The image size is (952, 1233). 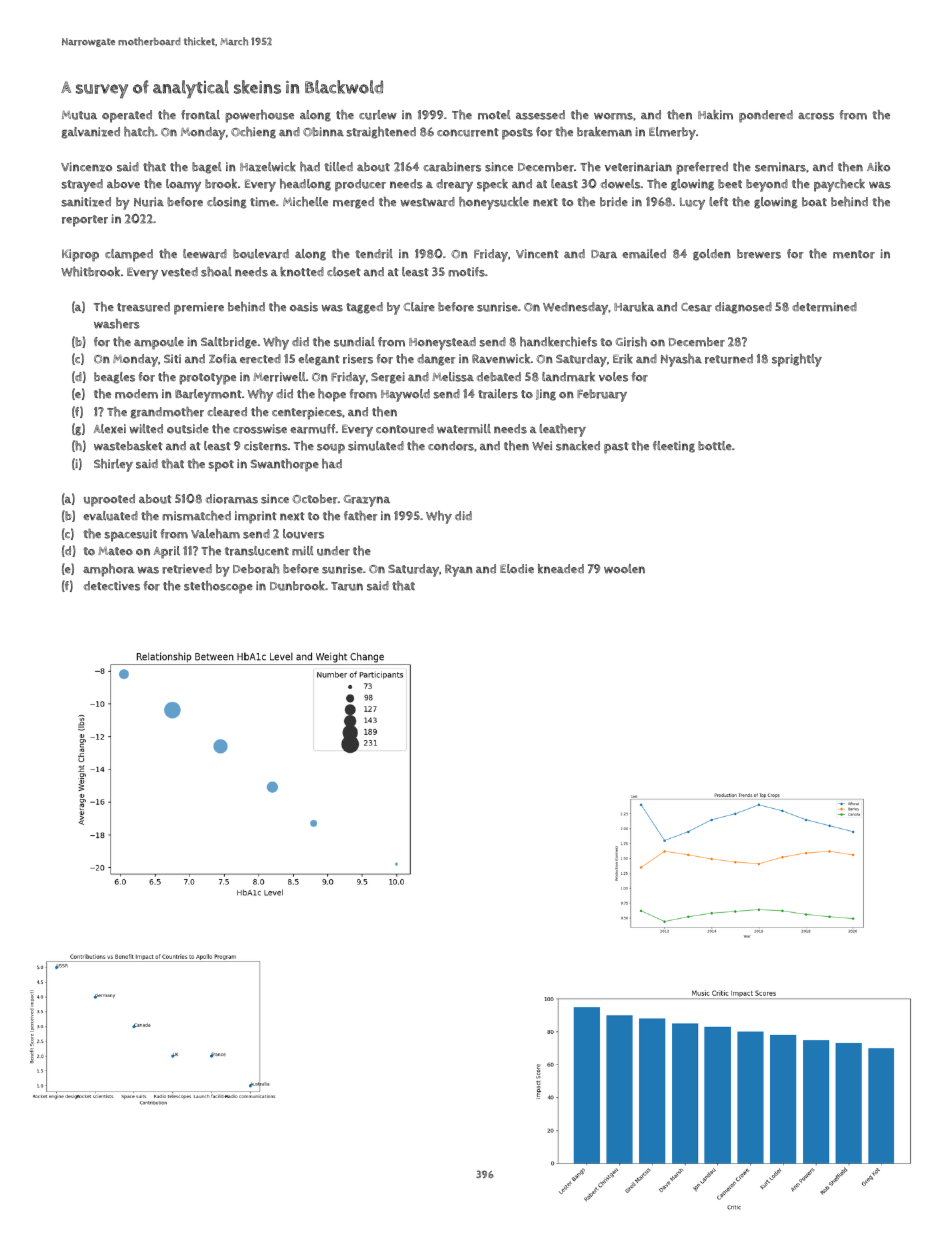 What do you see at coordinates (112, 586) in the screenshot?
I see `detectives` at bounding box center [112, 586].
